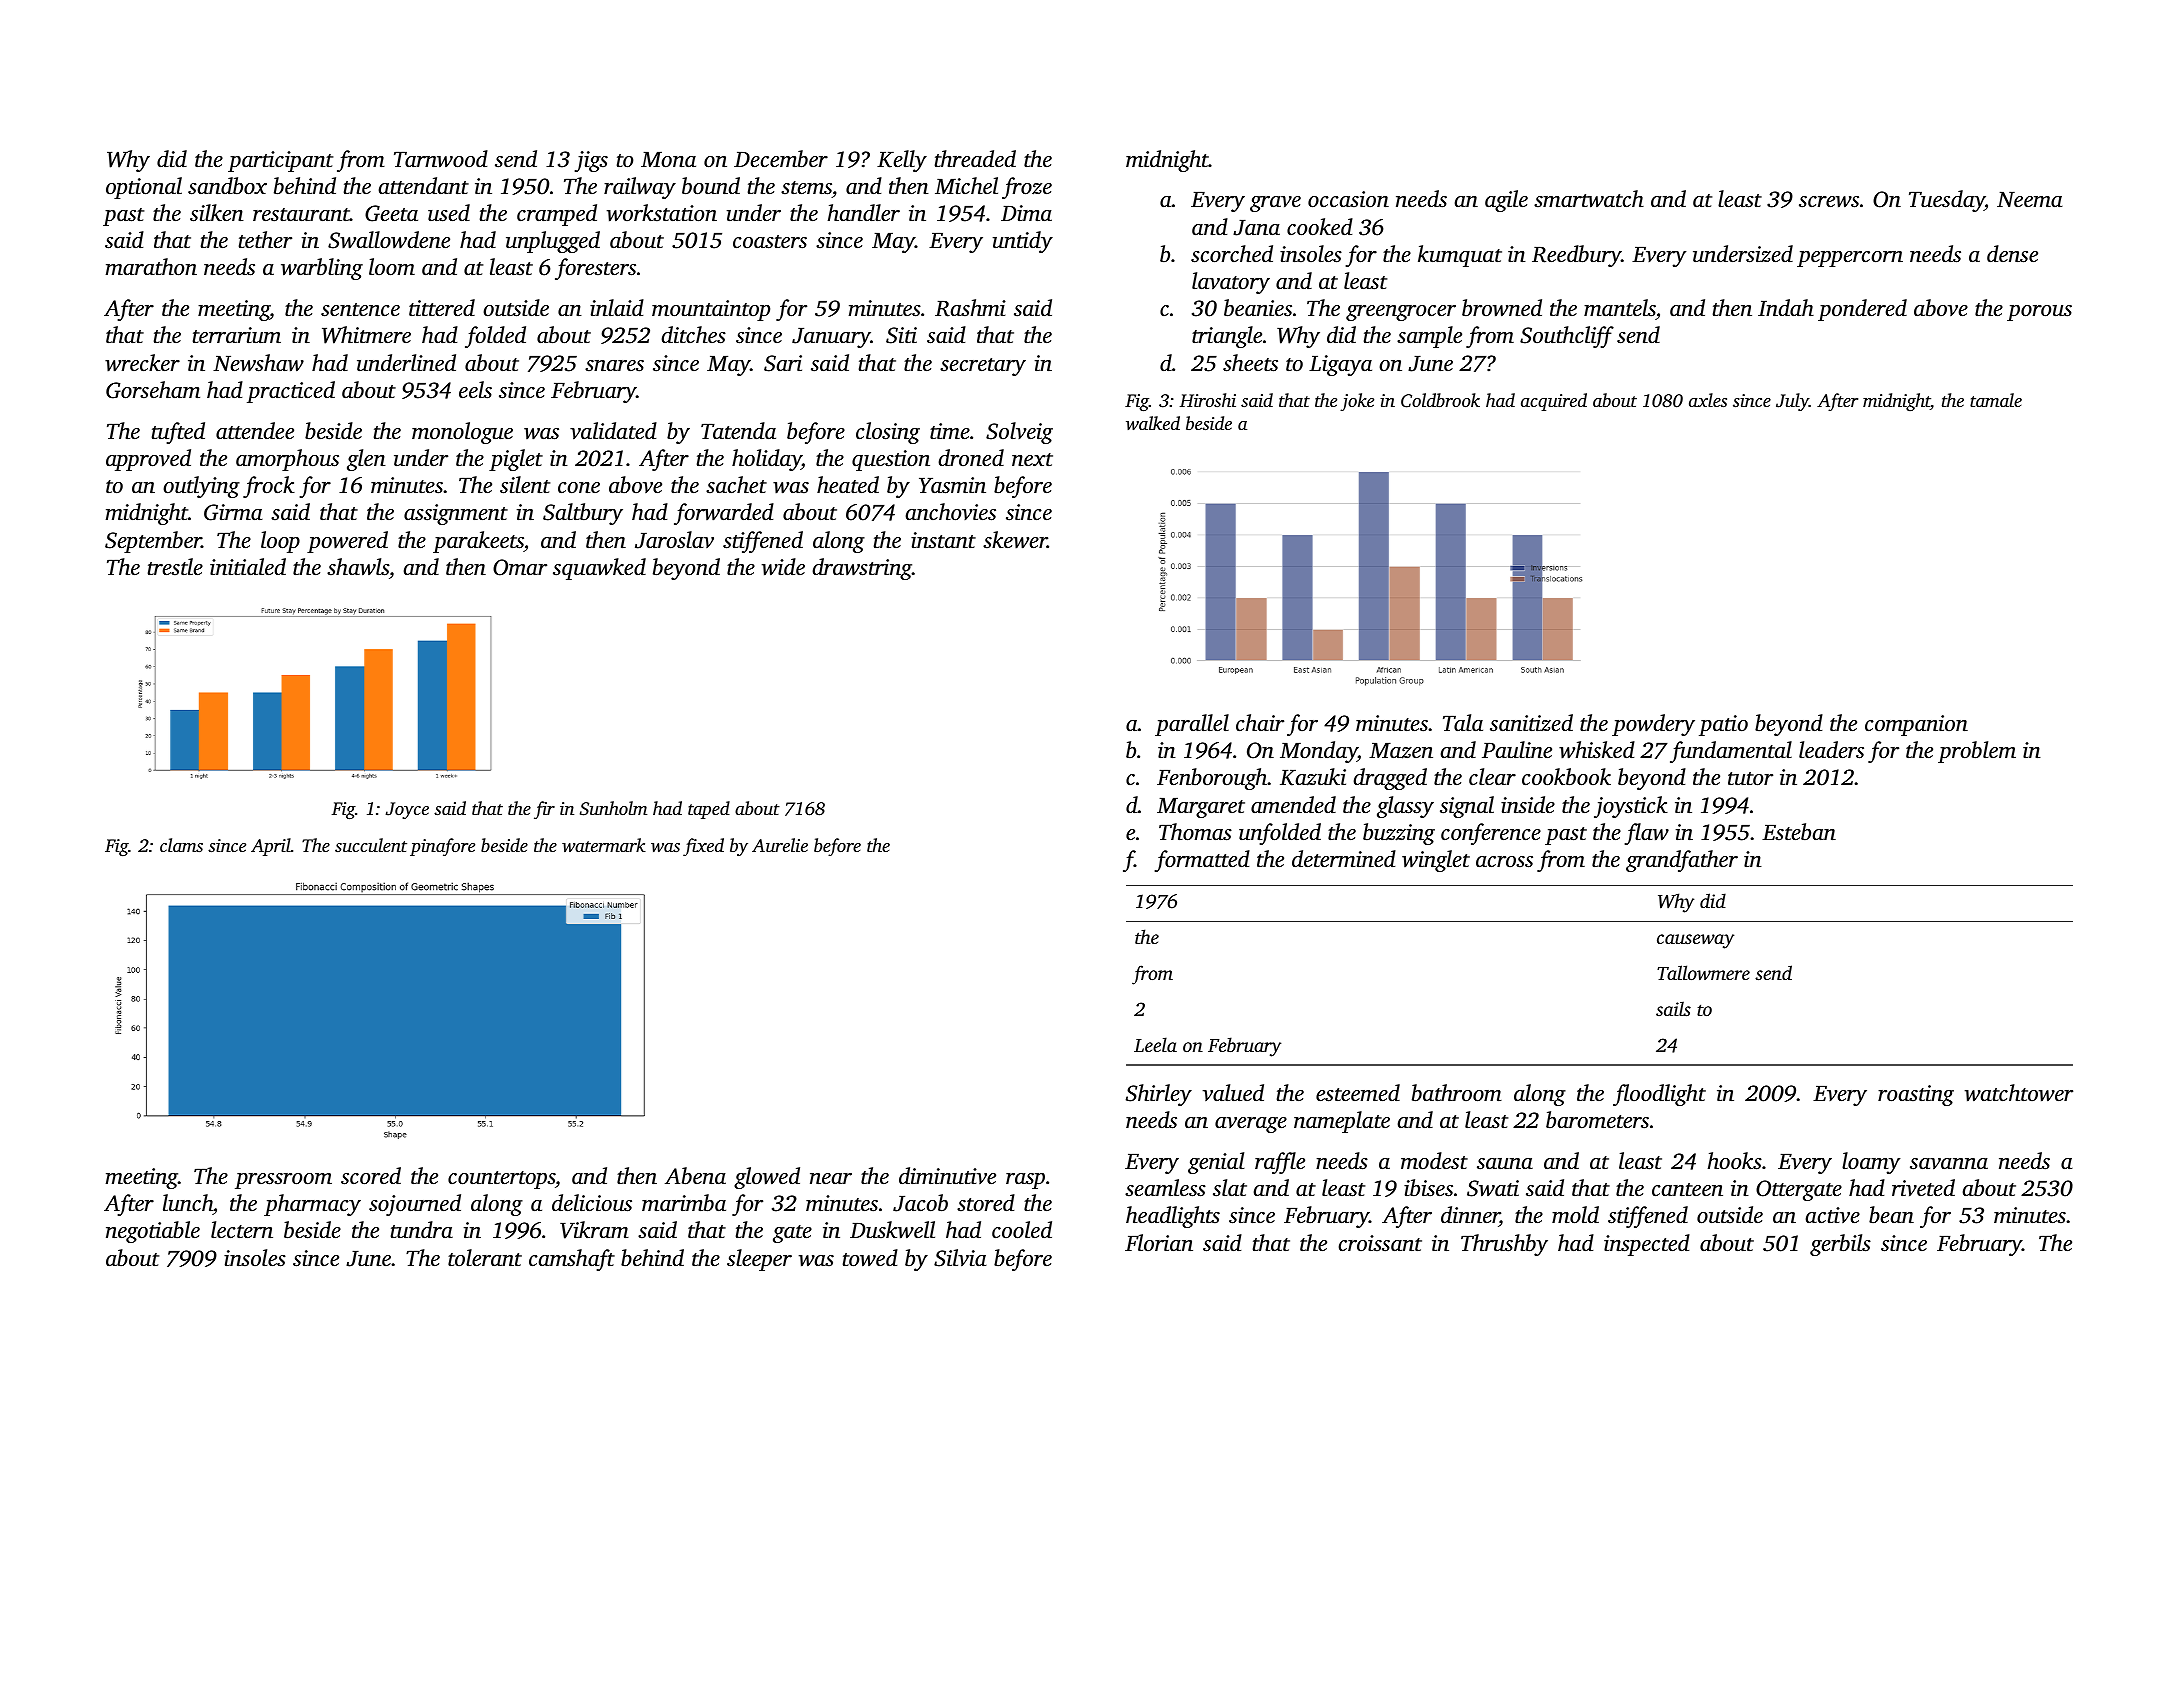 The image size is (2178, 1683). Describe the element at coordinates (668, 160) in the screenshot. I see `Mona` at that location.
